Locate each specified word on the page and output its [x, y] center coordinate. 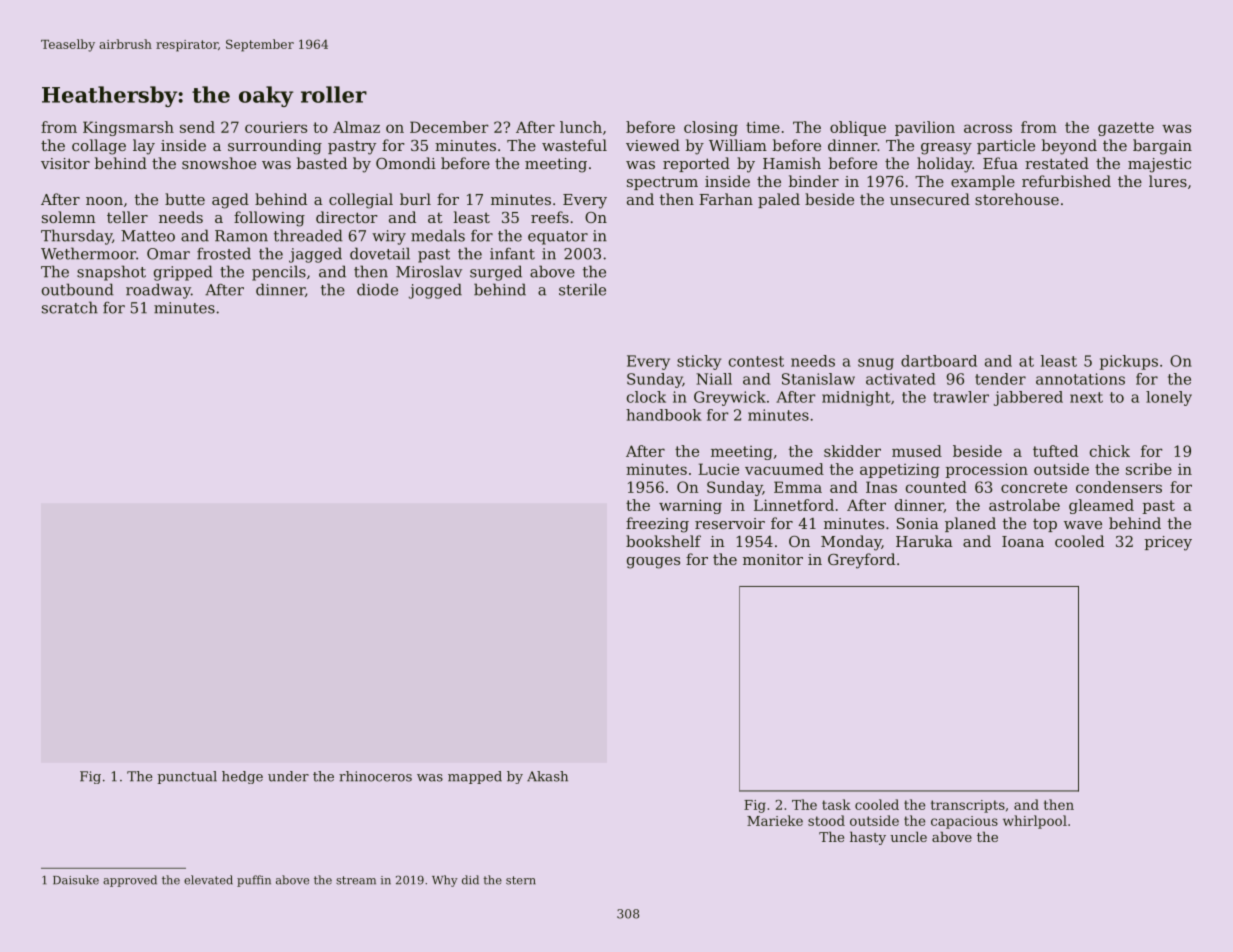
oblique [858, 128]
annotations [1080, 379]
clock [646, 397]
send [197, 127]
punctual [187, 777]
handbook [664, 415]
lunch [581, 127]
